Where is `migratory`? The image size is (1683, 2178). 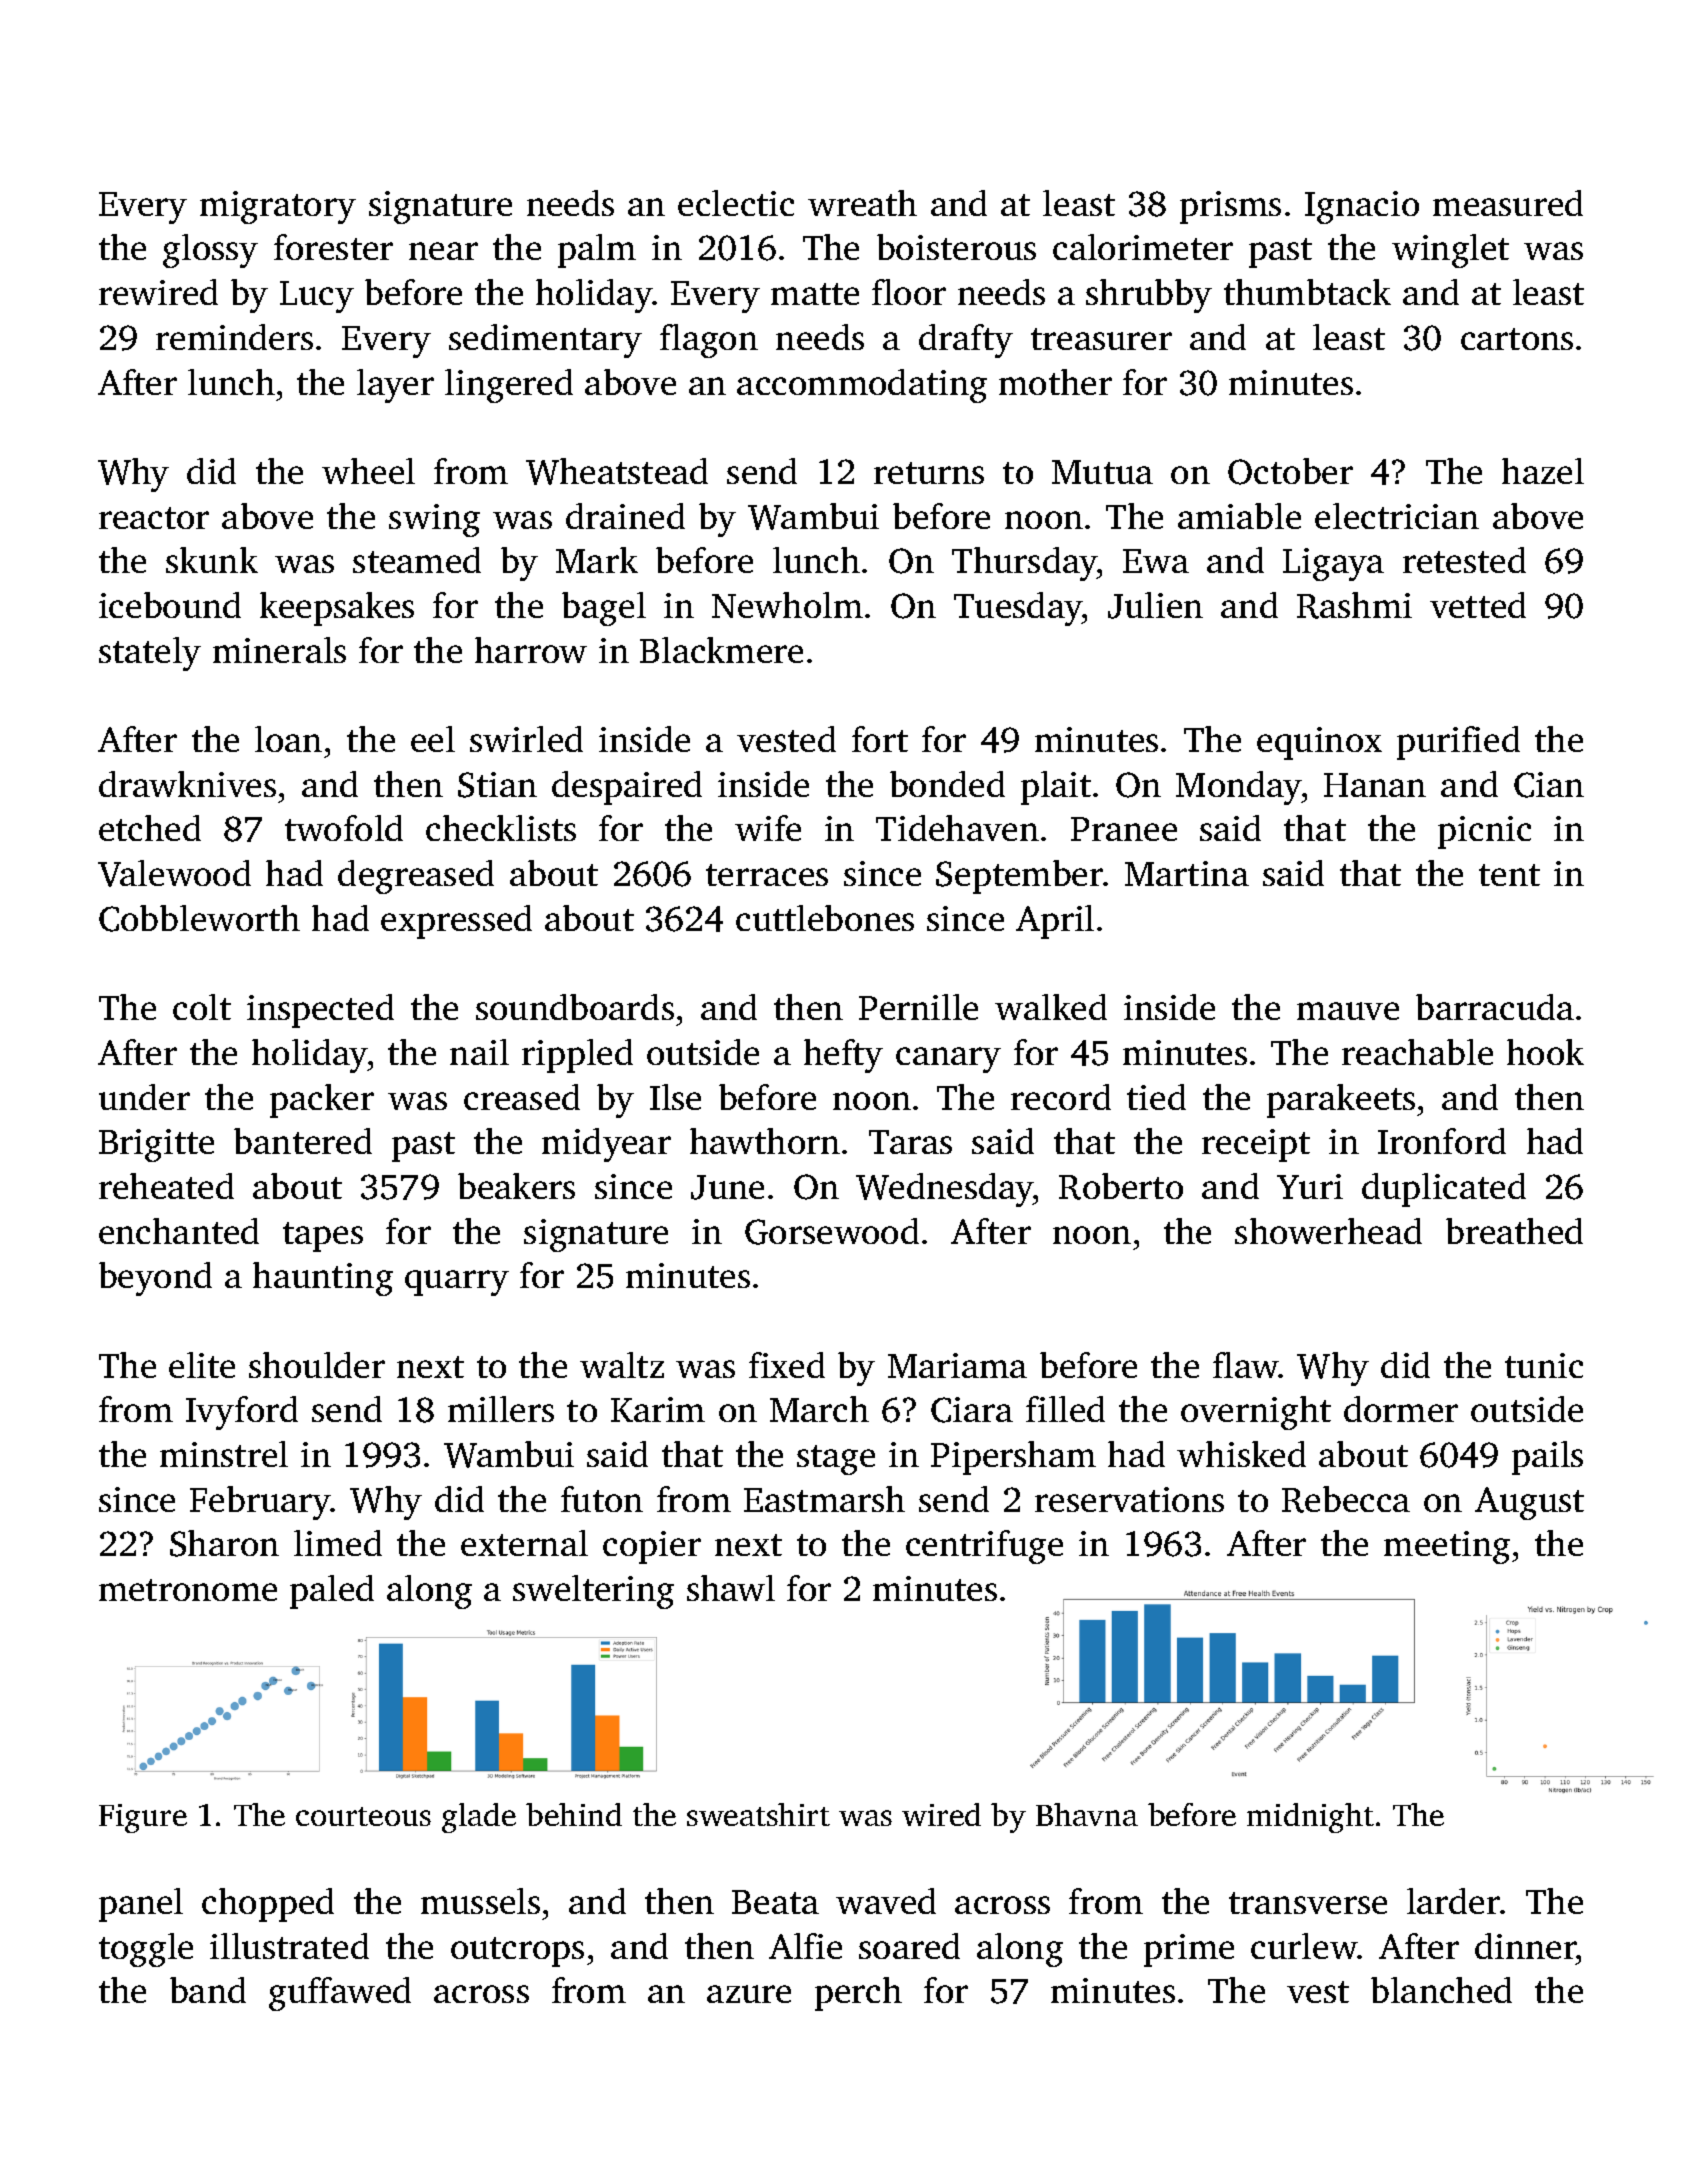
migratory is located at coordinates (278, 207).
